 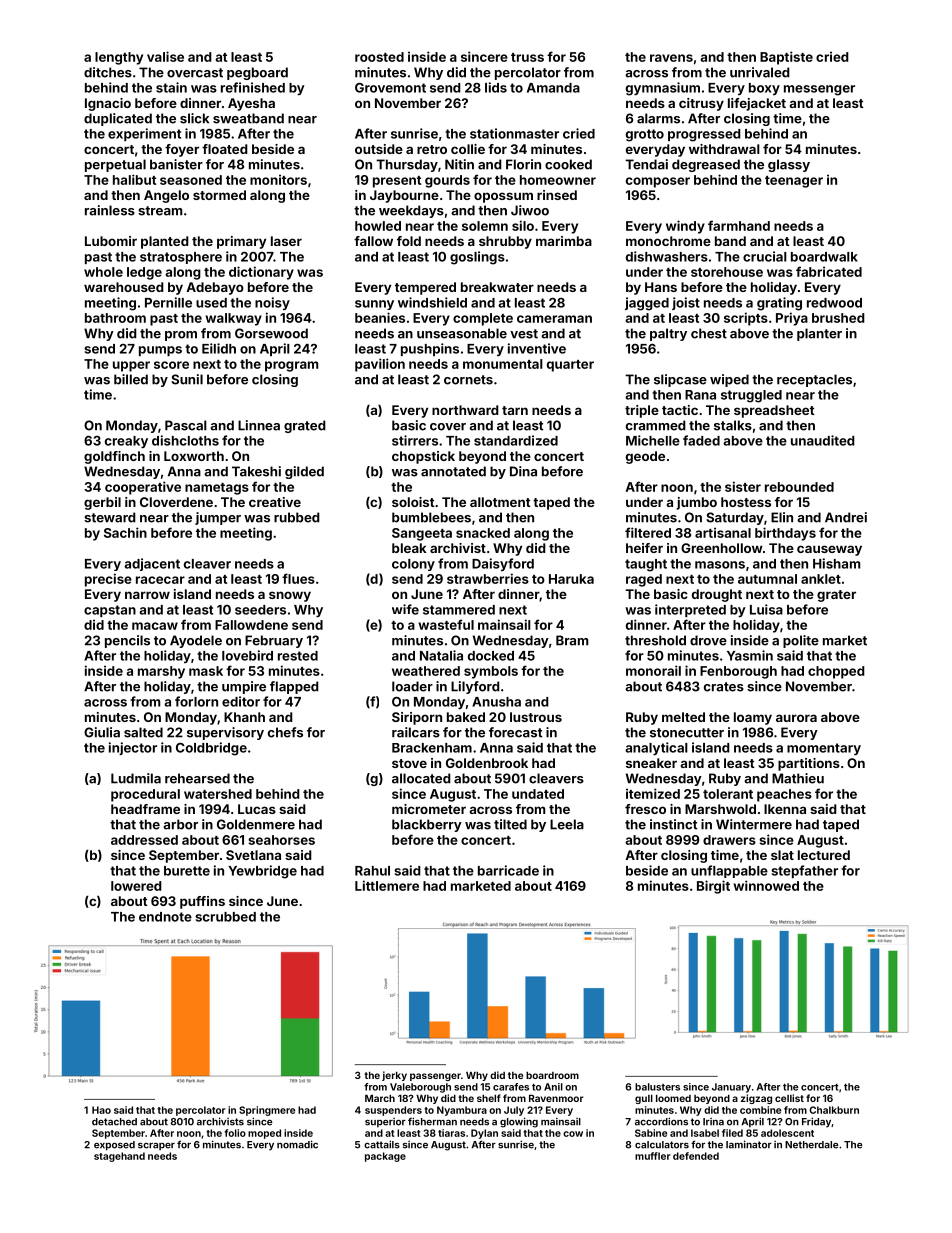 I want to click on composer, so click(x=658, y=182).
